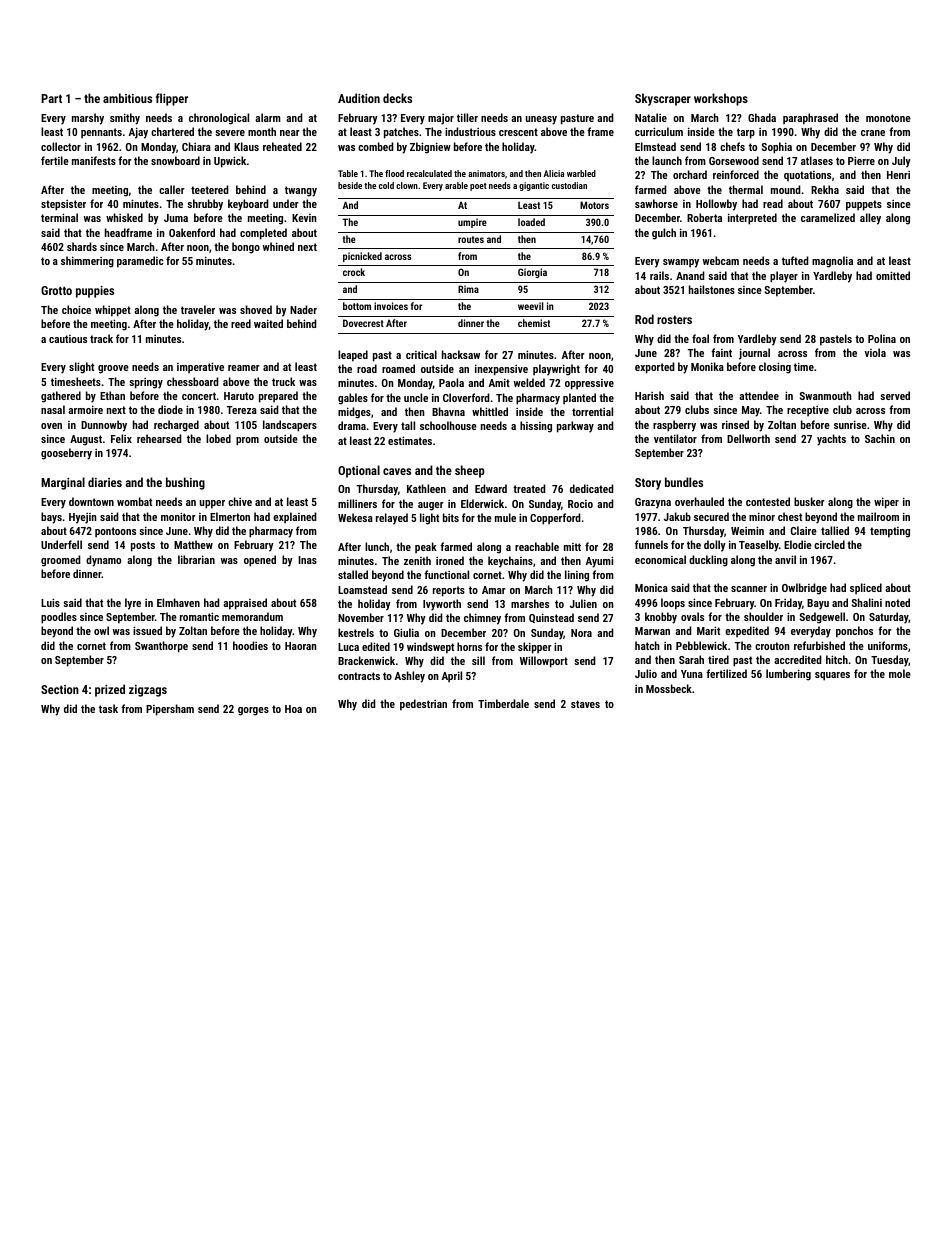 This screenshot has height=1233, width=952. What do you see at coordinates (594, 205) in the screenshot?
I see `Motors` at bounding box center [594, 205].
